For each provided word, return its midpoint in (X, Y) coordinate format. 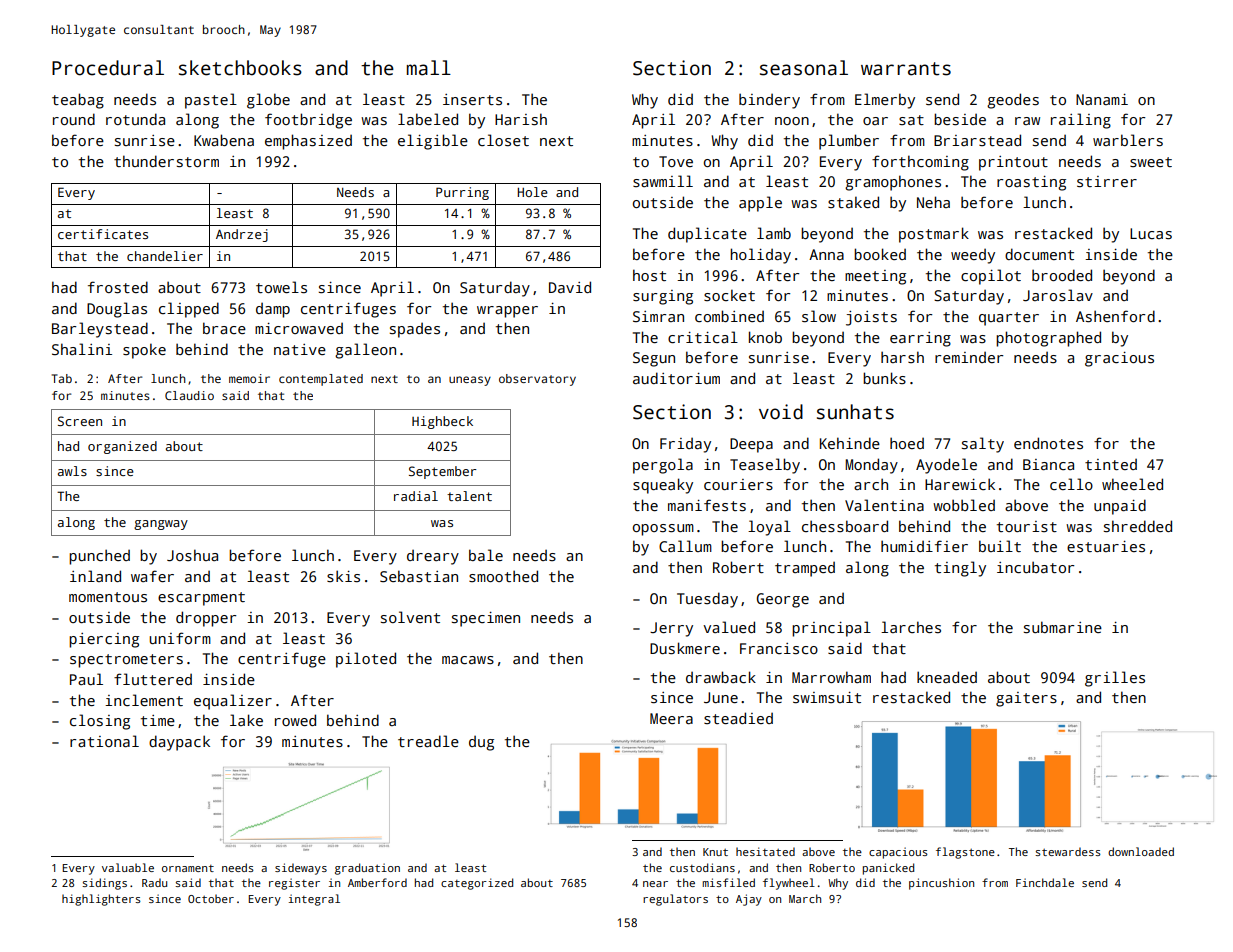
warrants (906, 69)
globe (268, 101)
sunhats (855, 412)
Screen (80, 421)
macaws (468, 660)
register (294, 884)
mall (429, 68)
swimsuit (827, 697)
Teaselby (765, 466)
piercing (104, 640)
